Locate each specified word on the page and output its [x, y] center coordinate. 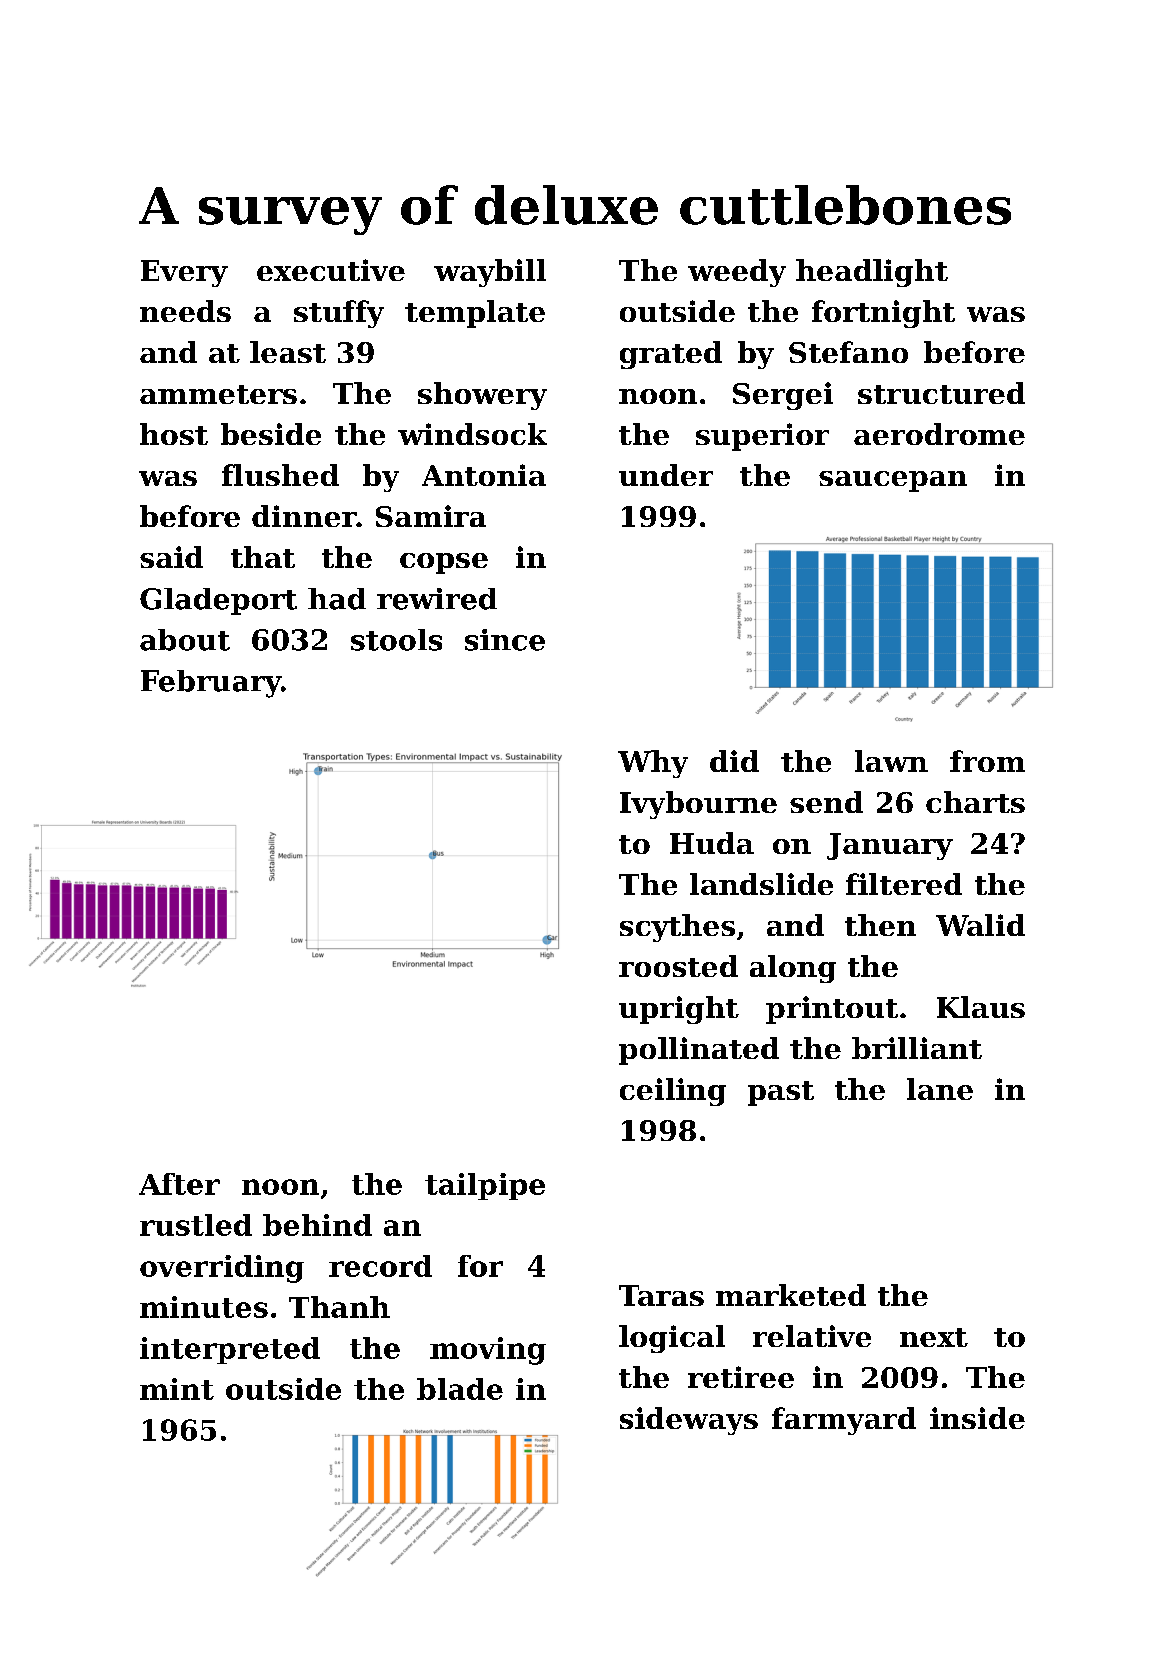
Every [184, 273]
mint [177, 1389]
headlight [872, 273]
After [179, 1184]
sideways [689, 1421]
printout [832, 1010]
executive [331, 270]
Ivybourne [698, 805]
